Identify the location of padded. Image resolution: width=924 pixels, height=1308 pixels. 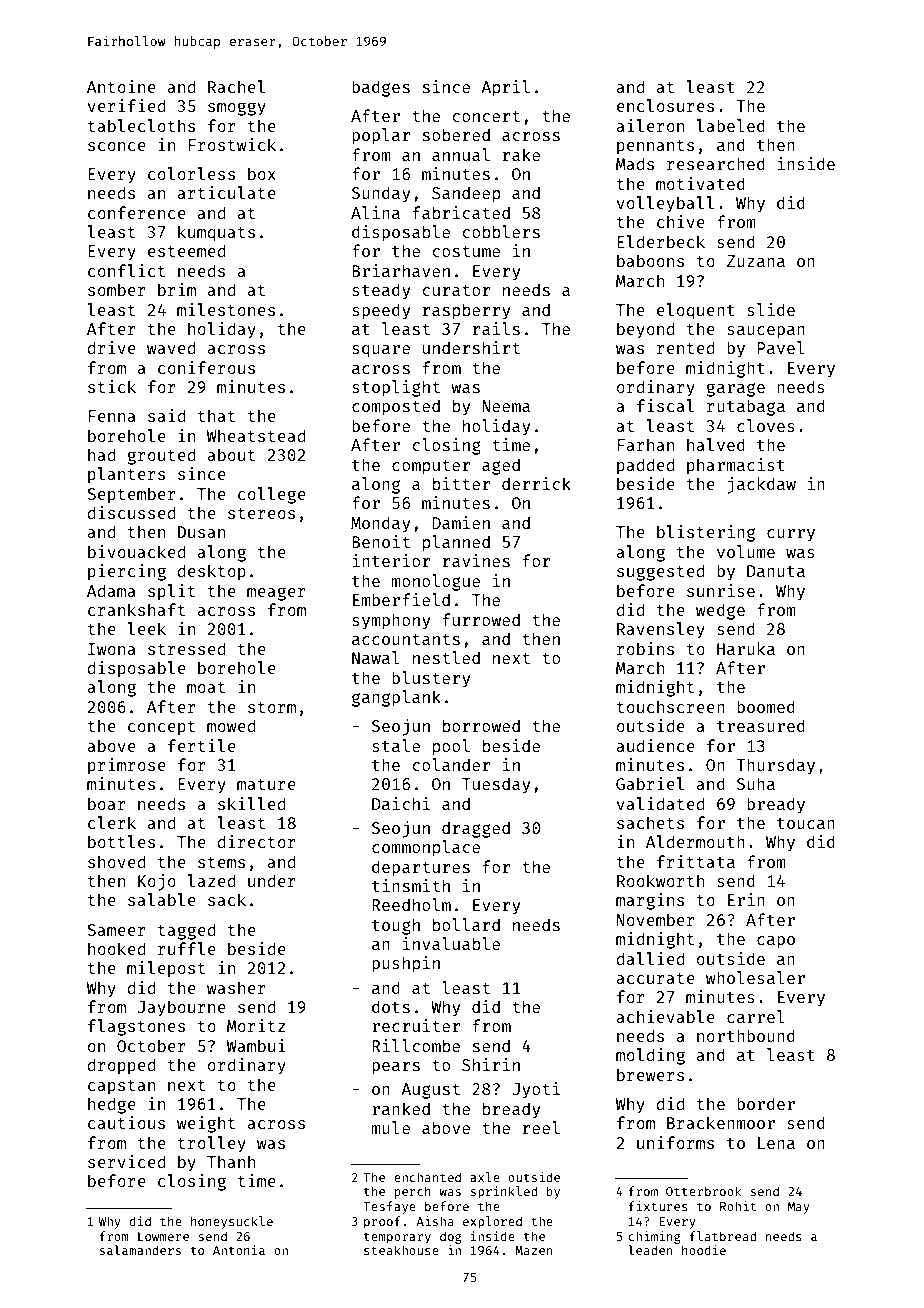
(645, 466).
